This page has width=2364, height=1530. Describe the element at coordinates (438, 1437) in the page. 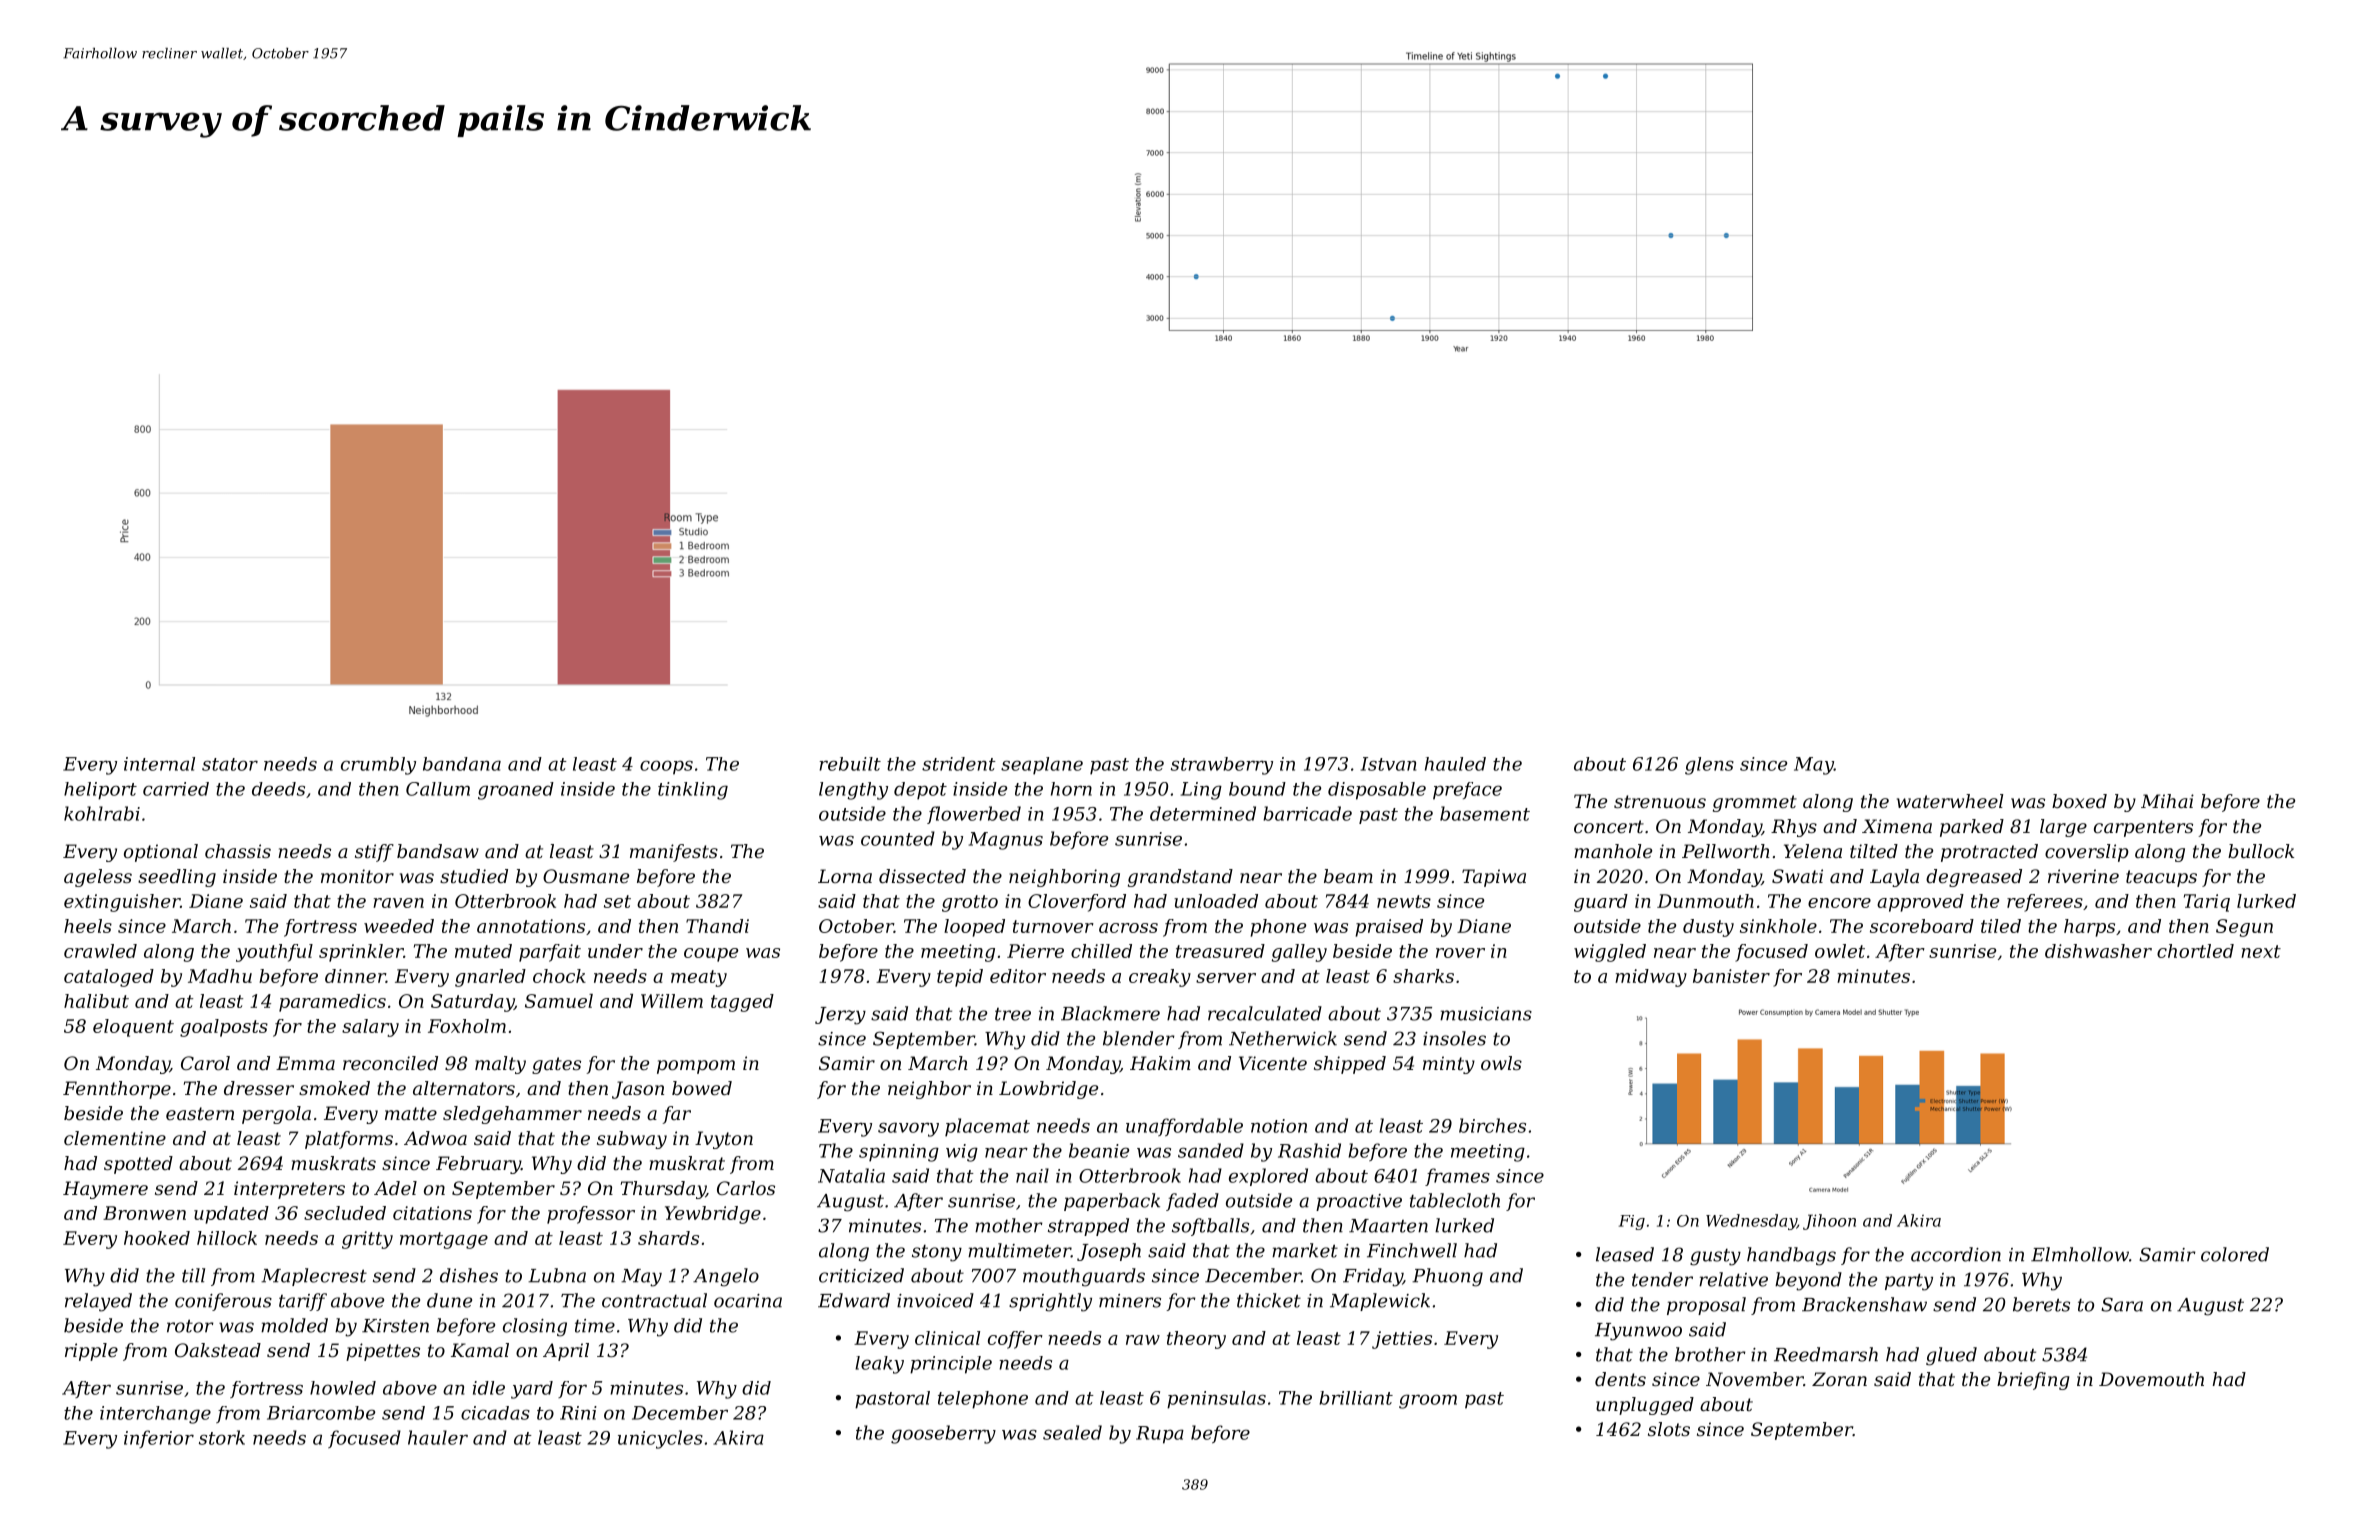

I see `hauler` at that location.
